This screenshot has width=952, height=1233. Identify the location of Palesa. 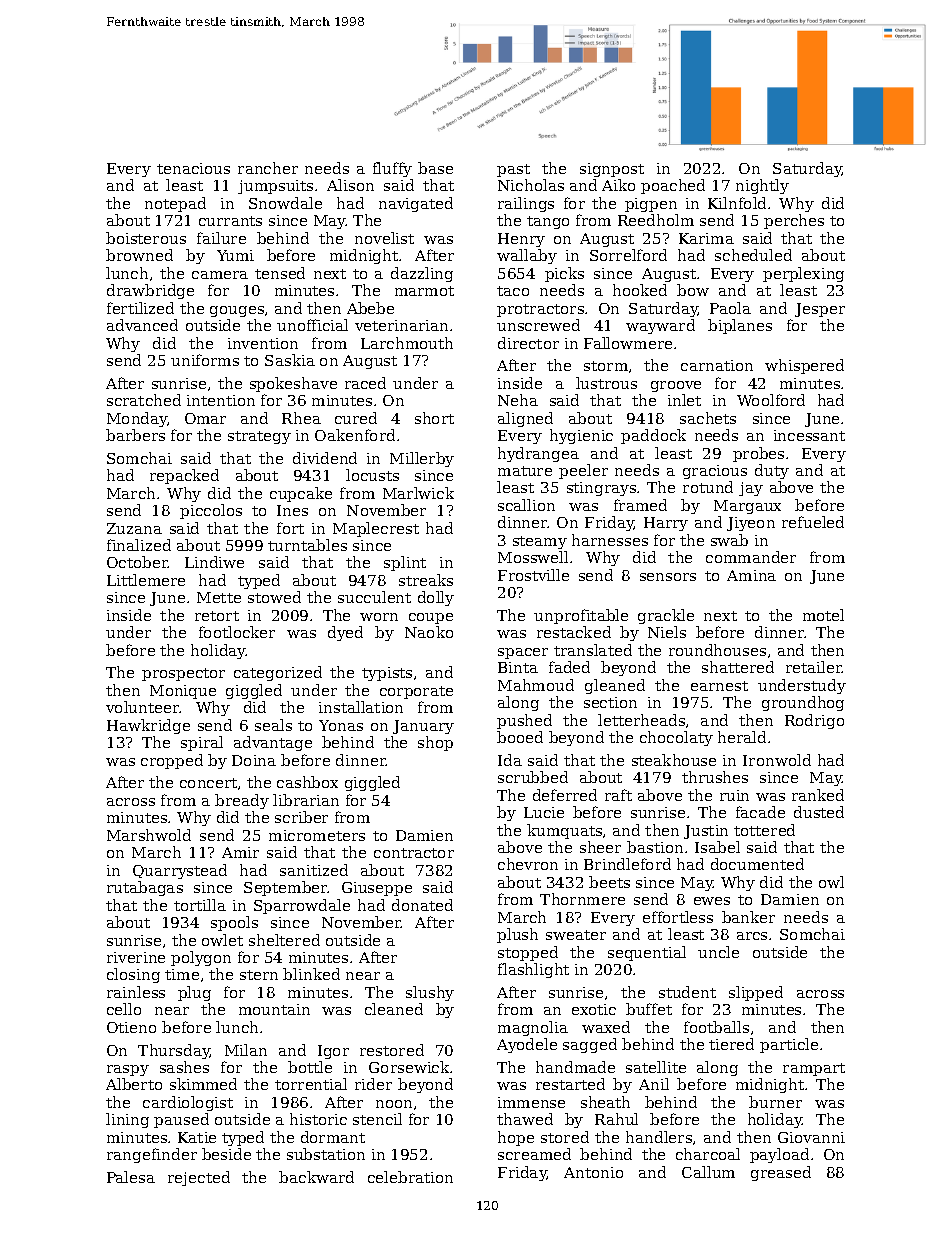
(131, 1177).
